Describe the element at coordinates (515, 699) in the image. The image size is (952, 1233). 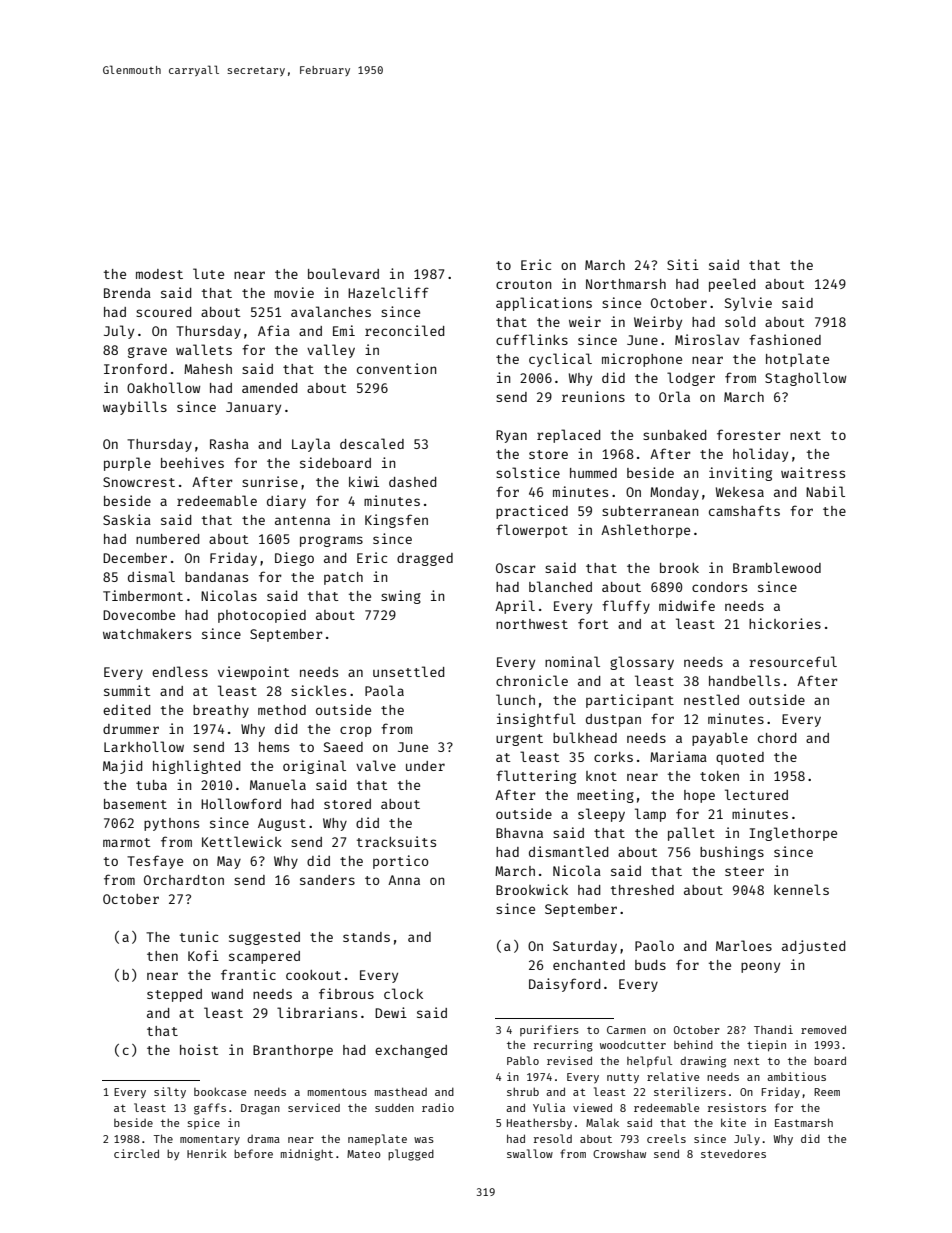
I see `lunch` at that location.
